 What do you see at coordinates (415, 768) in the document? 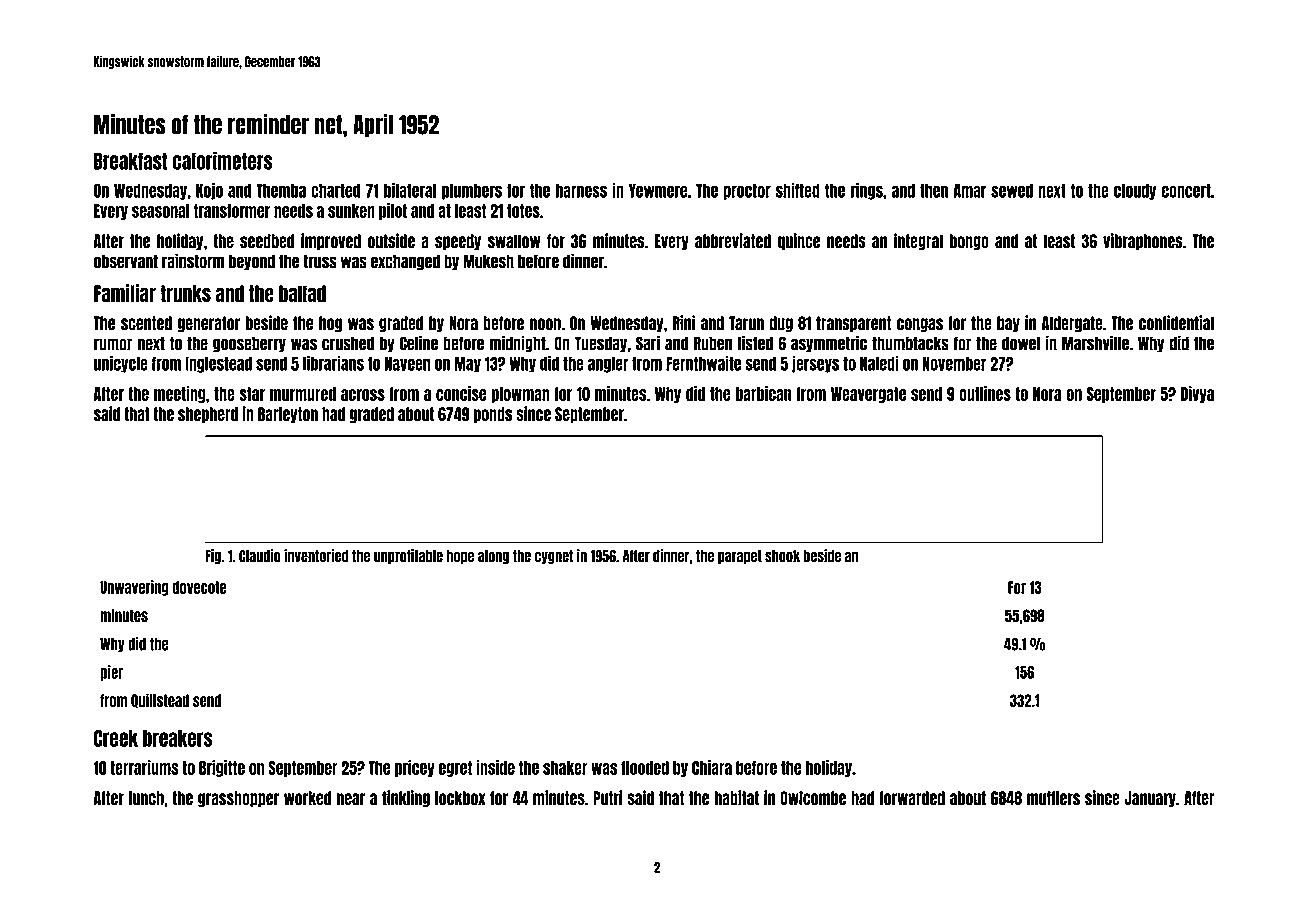
I see `pricey` at bounding box center [415, 768].
